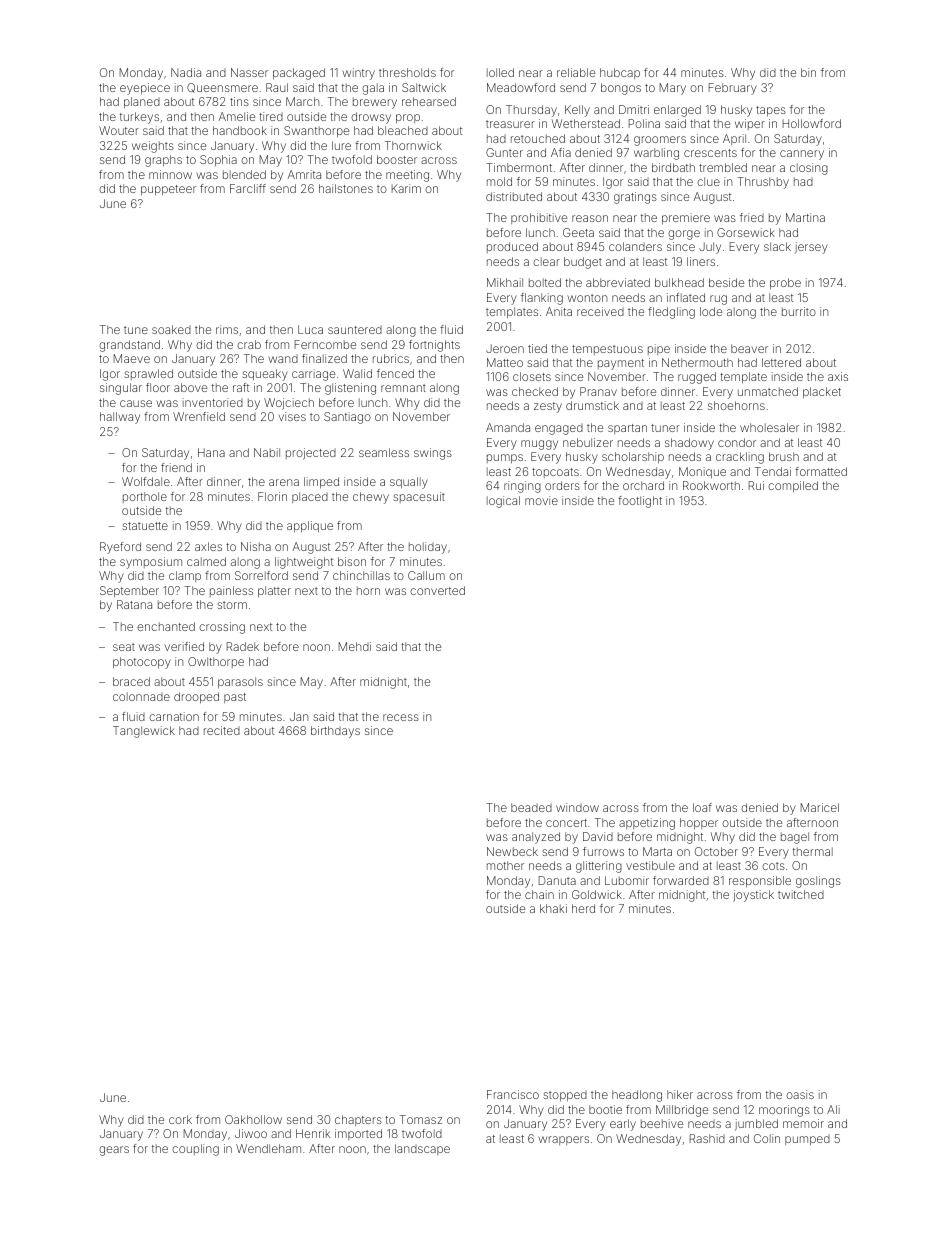  I want to click on crescents, so click(710, 153).
